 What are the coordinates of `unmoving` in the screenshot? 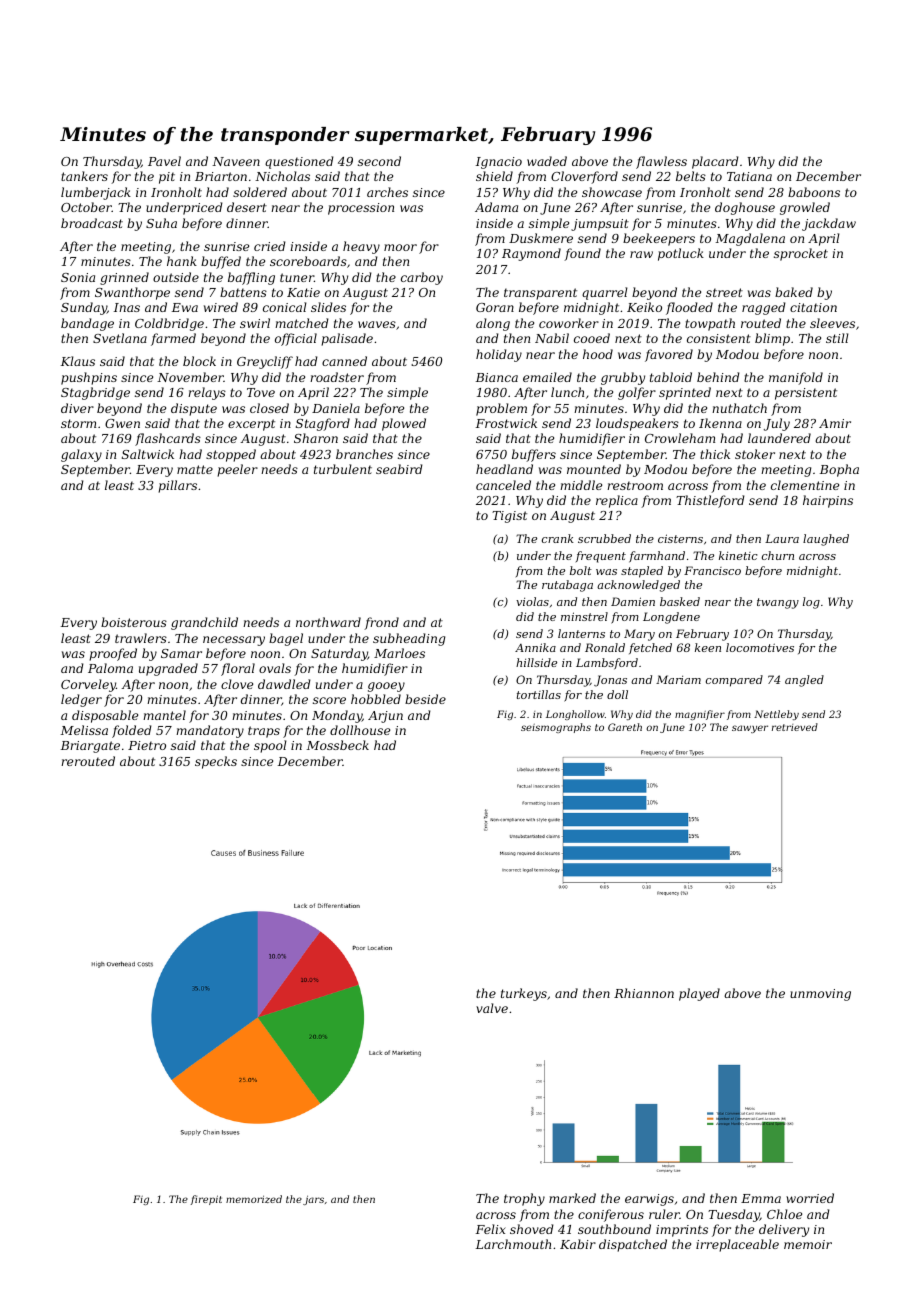 It's located at (820, 995).
